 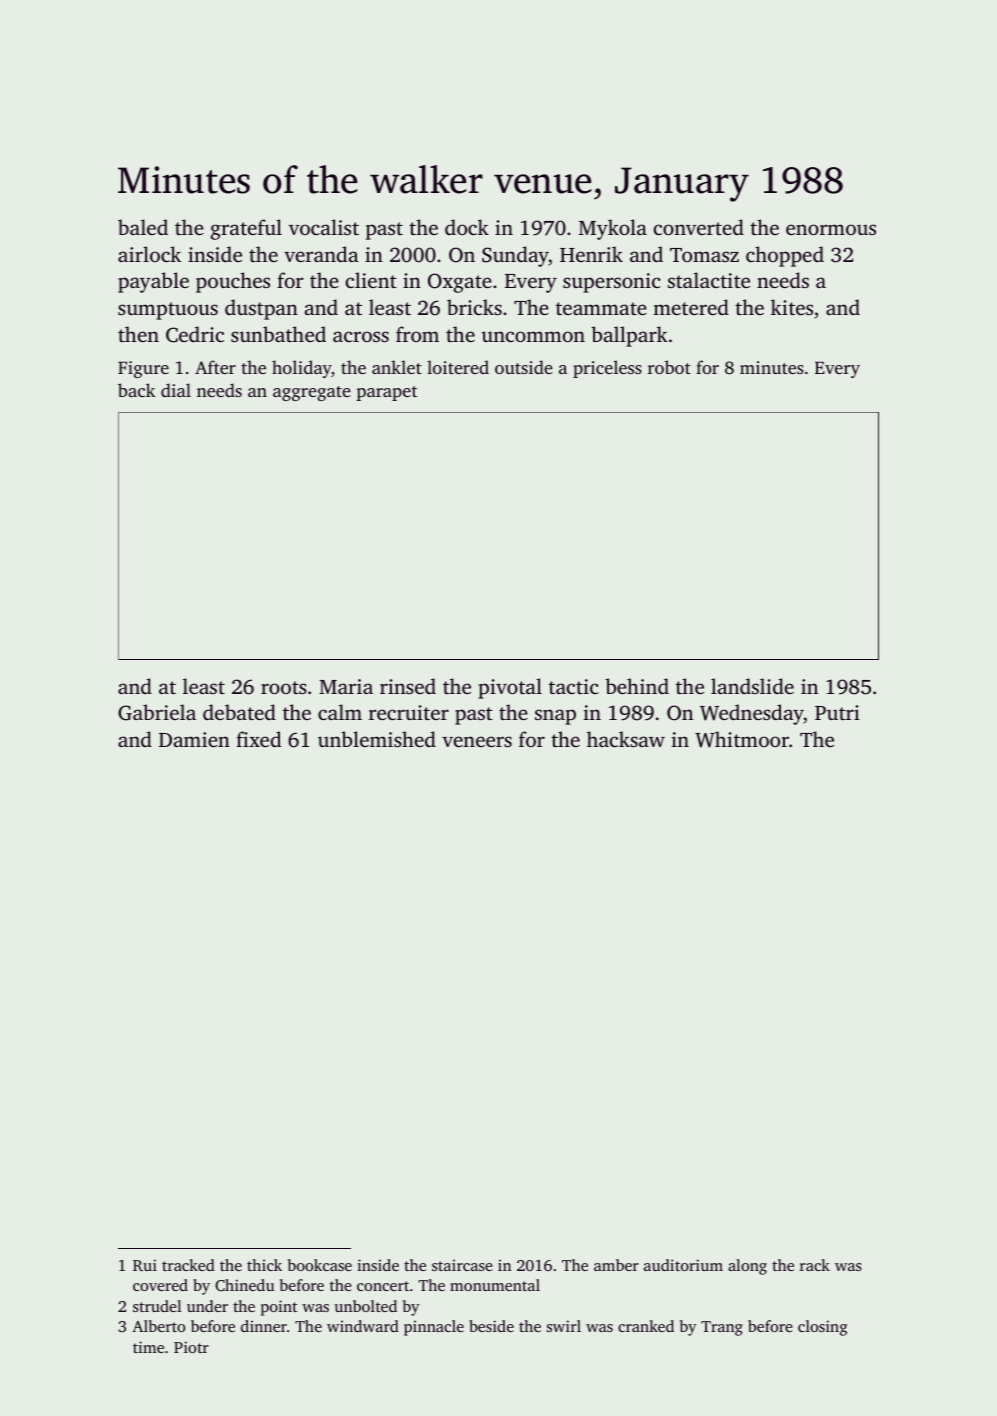 What do you see at coordinates (157, 1306) in the image?
I see `strudel` at bounding box center [157, 1306].
